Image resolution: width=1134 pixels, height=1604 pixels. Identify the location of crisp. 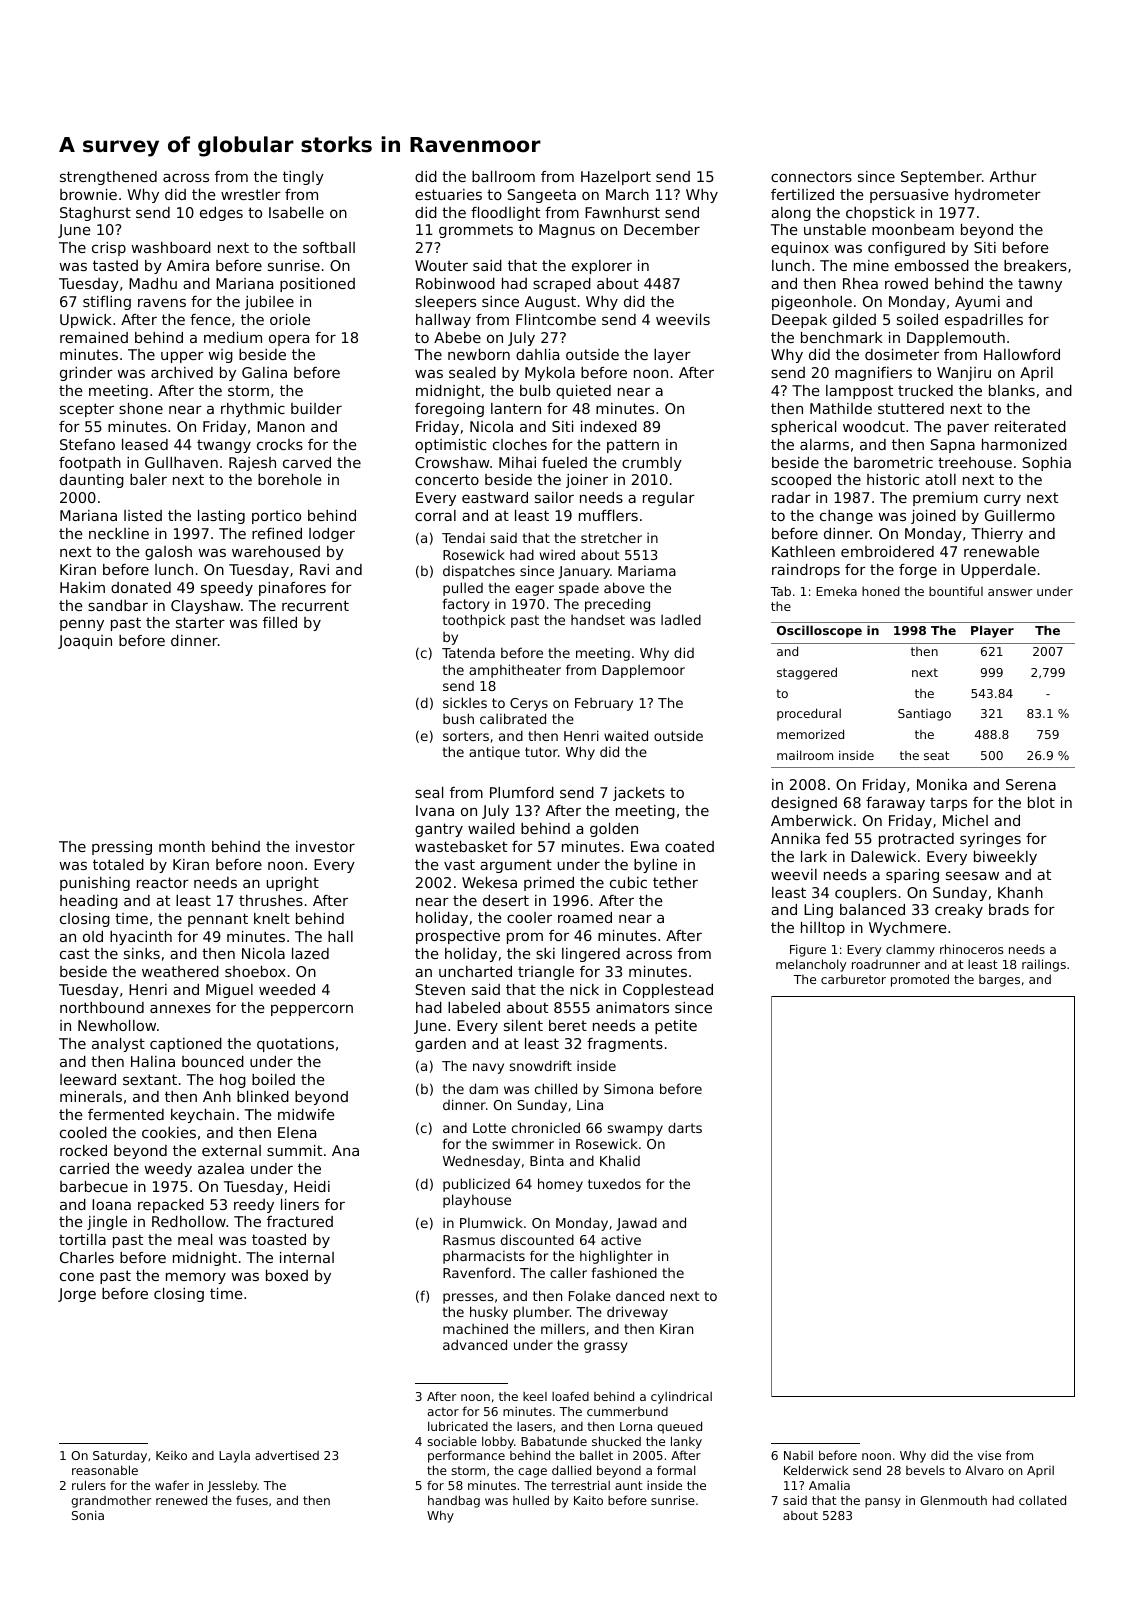
(109, 249).
